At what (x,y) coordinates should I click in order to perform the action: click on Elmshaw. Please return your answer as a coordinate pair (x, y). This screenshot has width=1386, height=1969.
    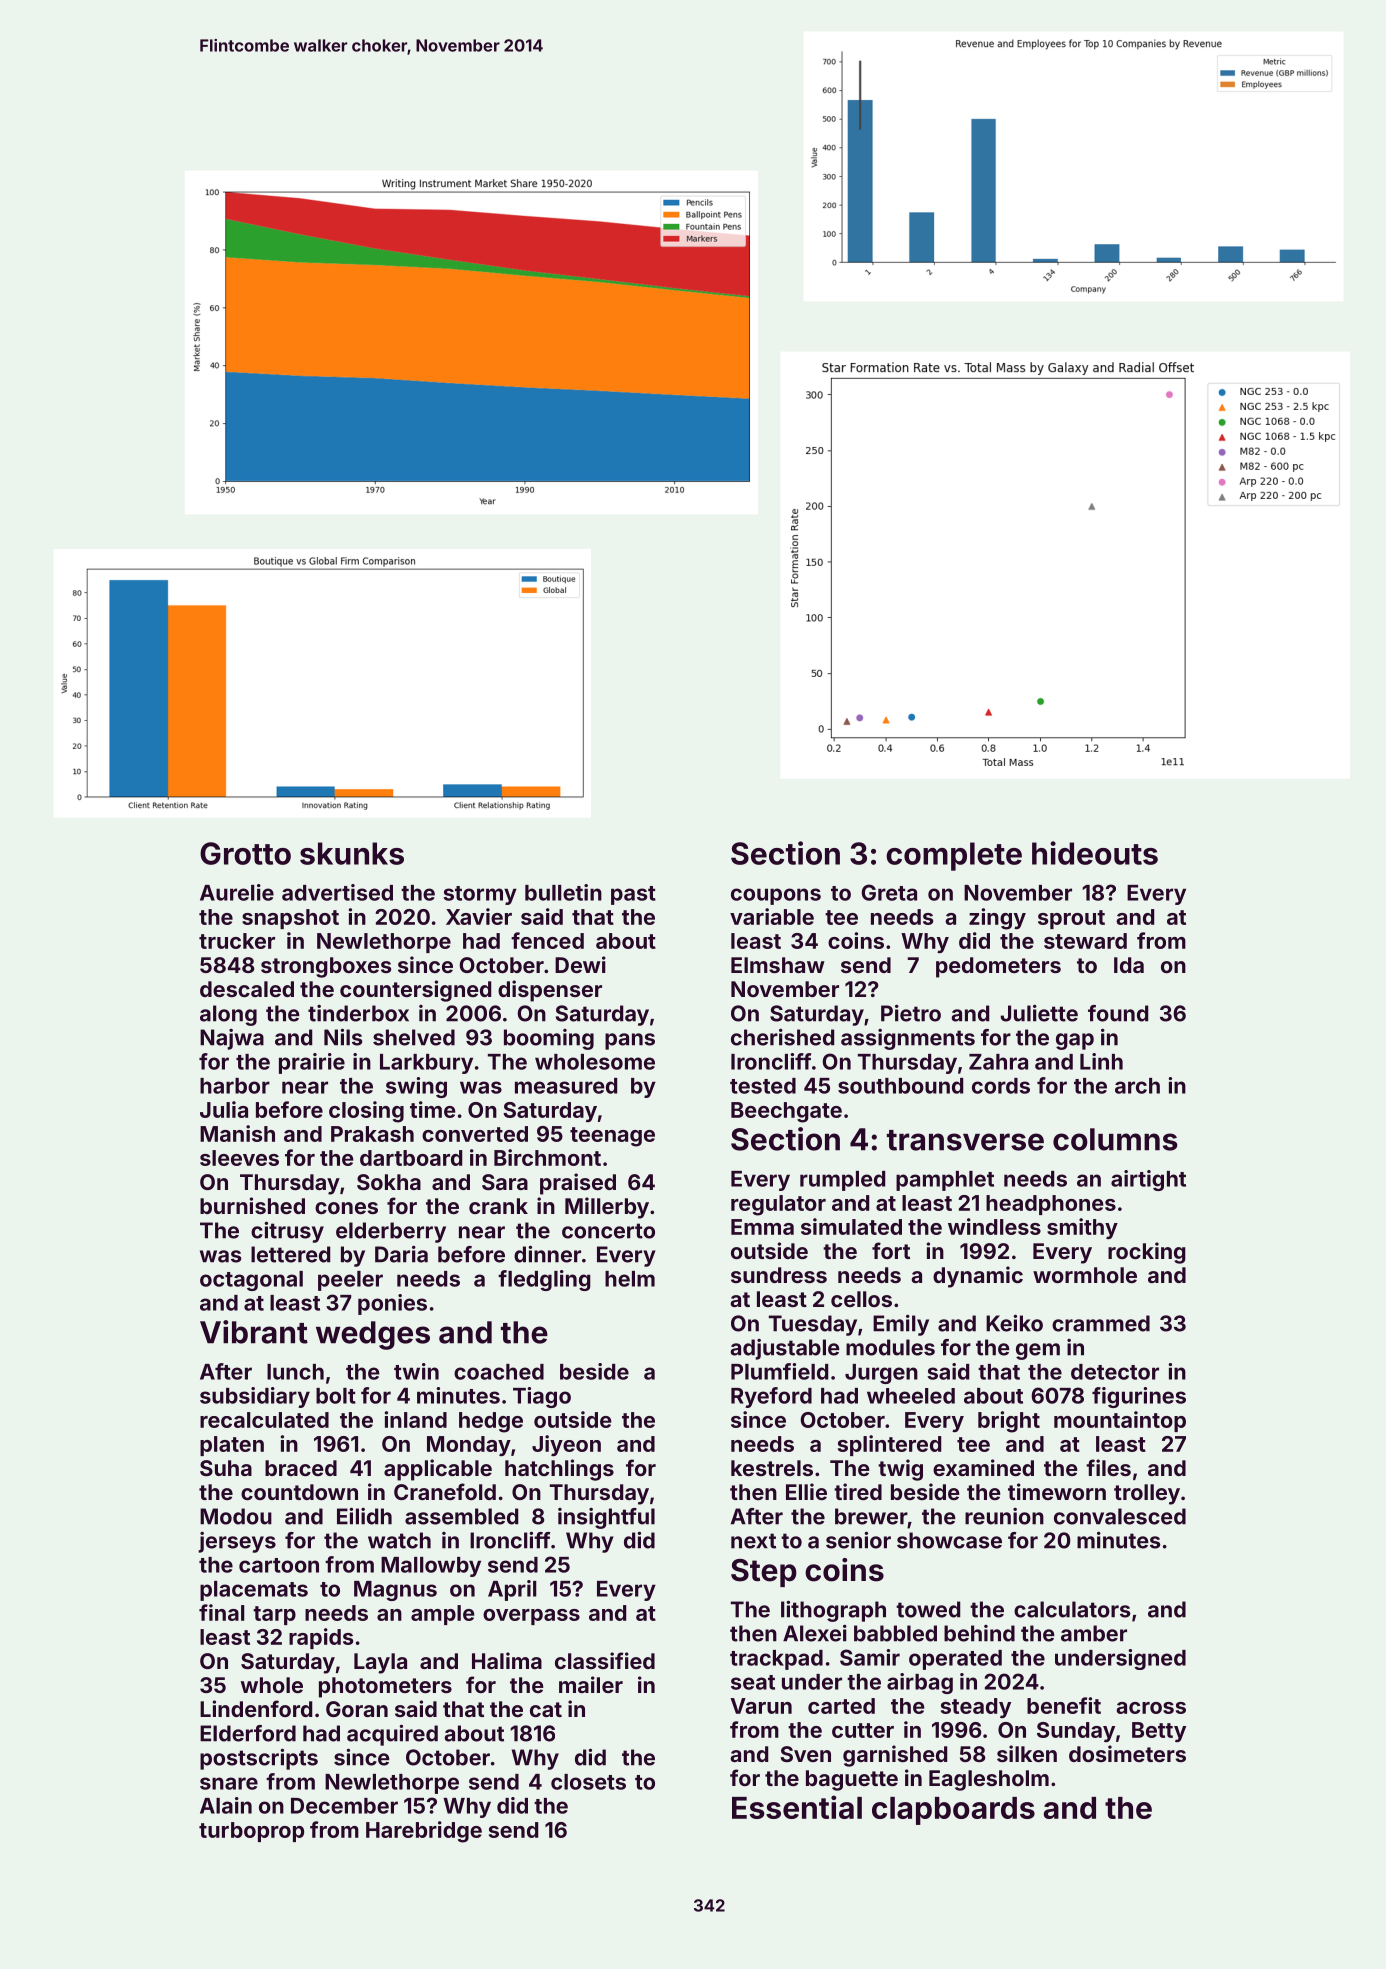
    Looking at the image, I should click on (778, 965).
